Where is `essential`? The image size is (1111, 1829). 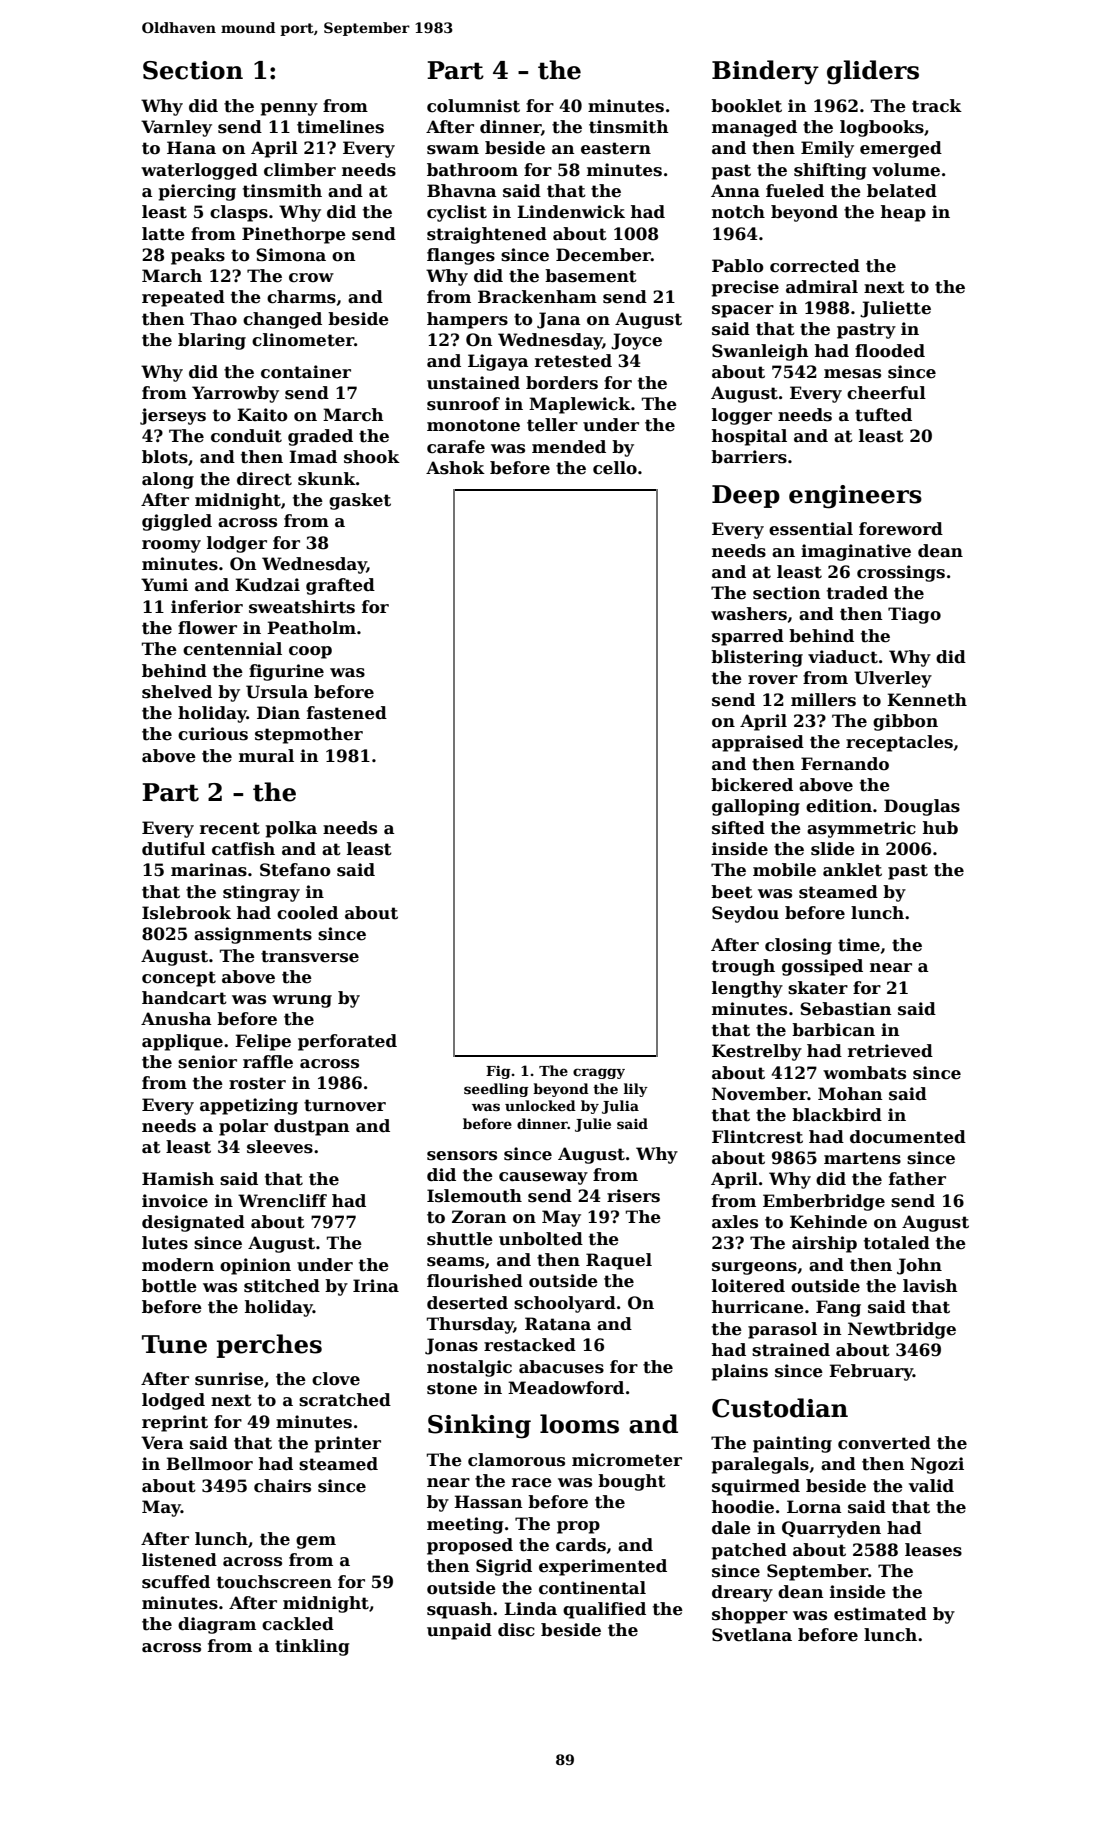
essential is located at coordinates (811, 529).
